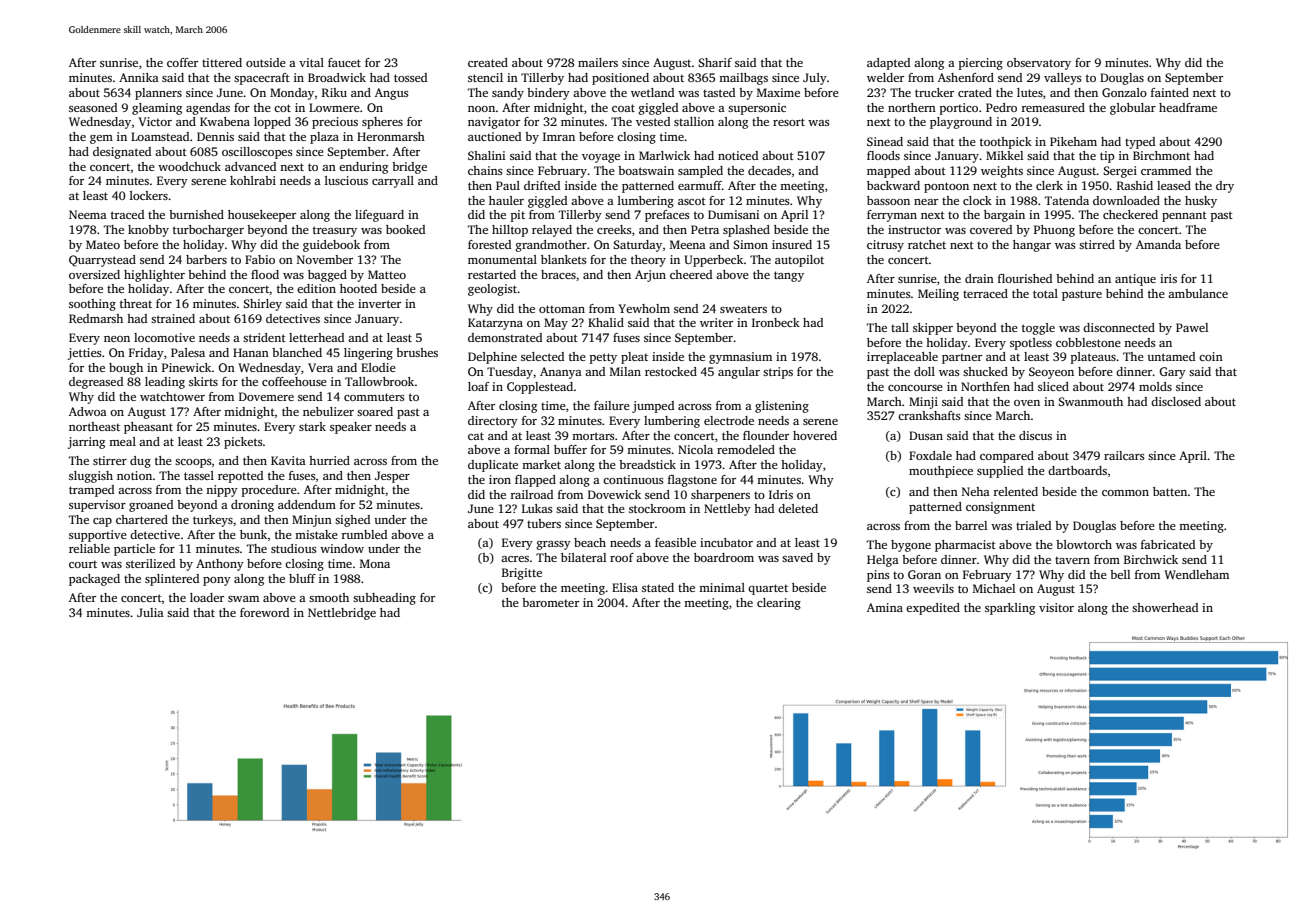  I want to click on northeast, so click(94, 426).
